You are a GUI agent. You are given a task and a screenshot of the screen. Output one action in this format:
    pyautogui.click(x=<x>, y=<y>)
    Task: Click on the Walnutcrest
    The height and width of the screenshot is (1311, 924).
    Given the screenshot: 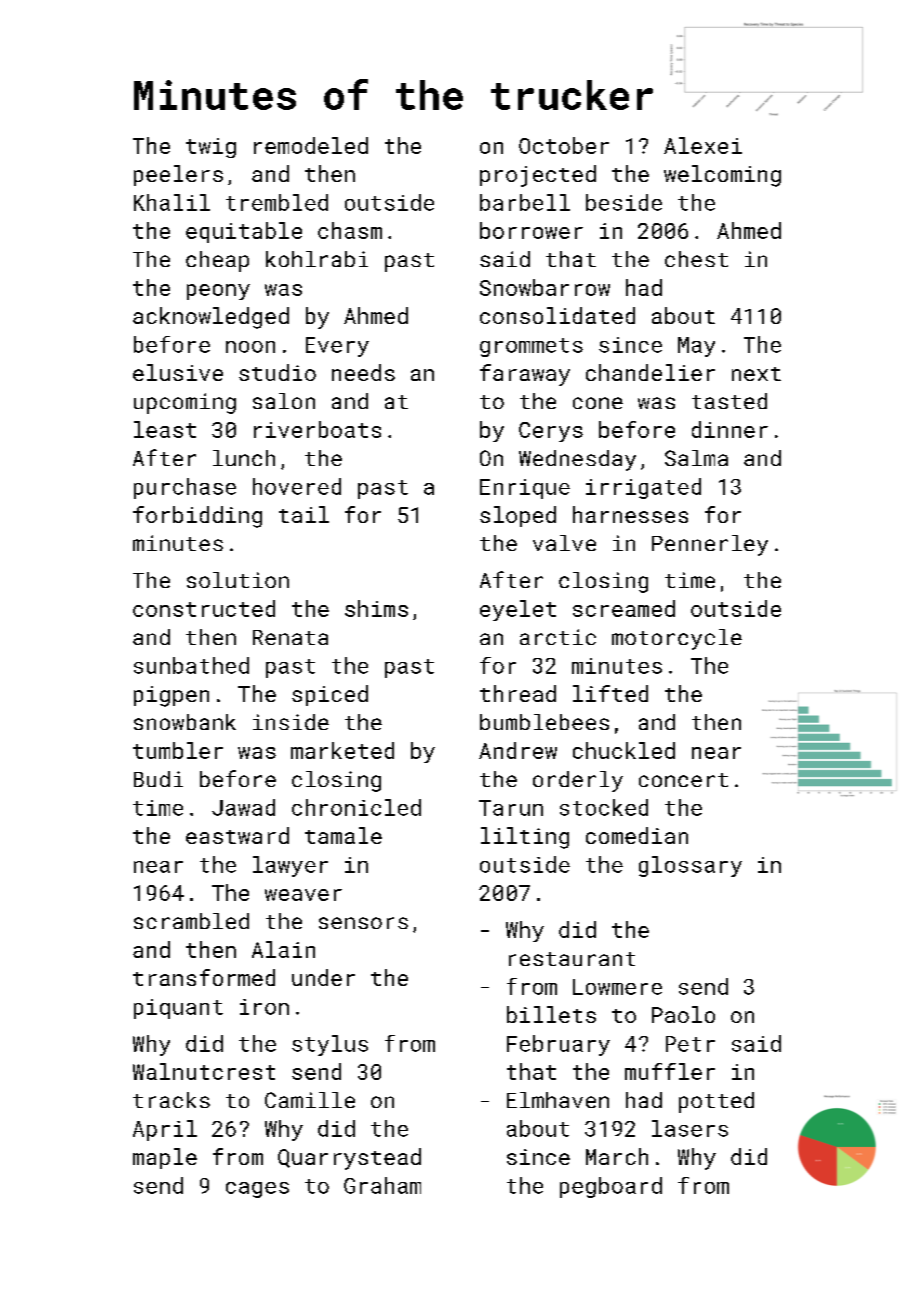 What is the action you would take?
    pyautogui.click(x=204, y=1071)
